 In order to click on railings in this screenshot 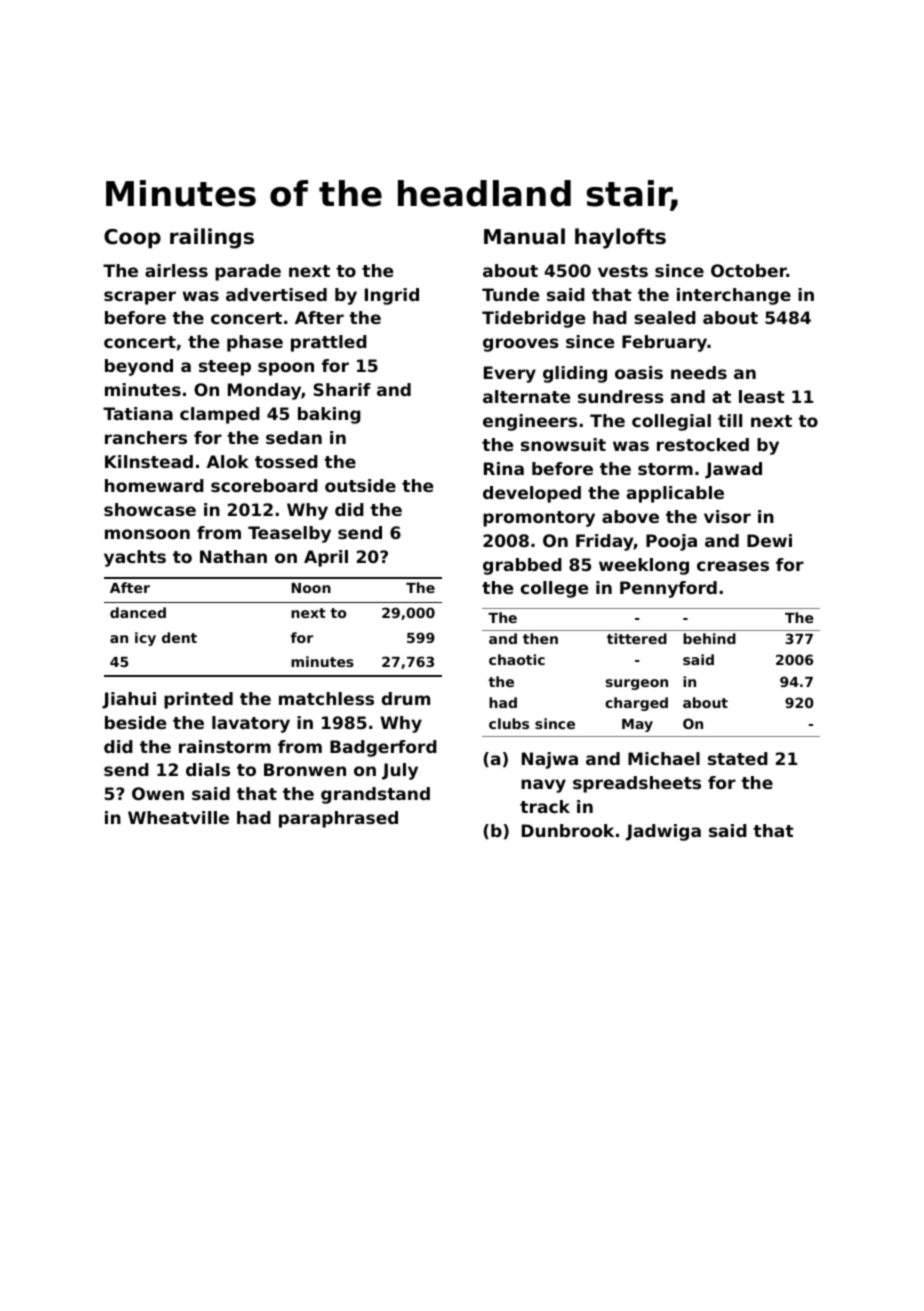, I will do `click(212, 238)`.
